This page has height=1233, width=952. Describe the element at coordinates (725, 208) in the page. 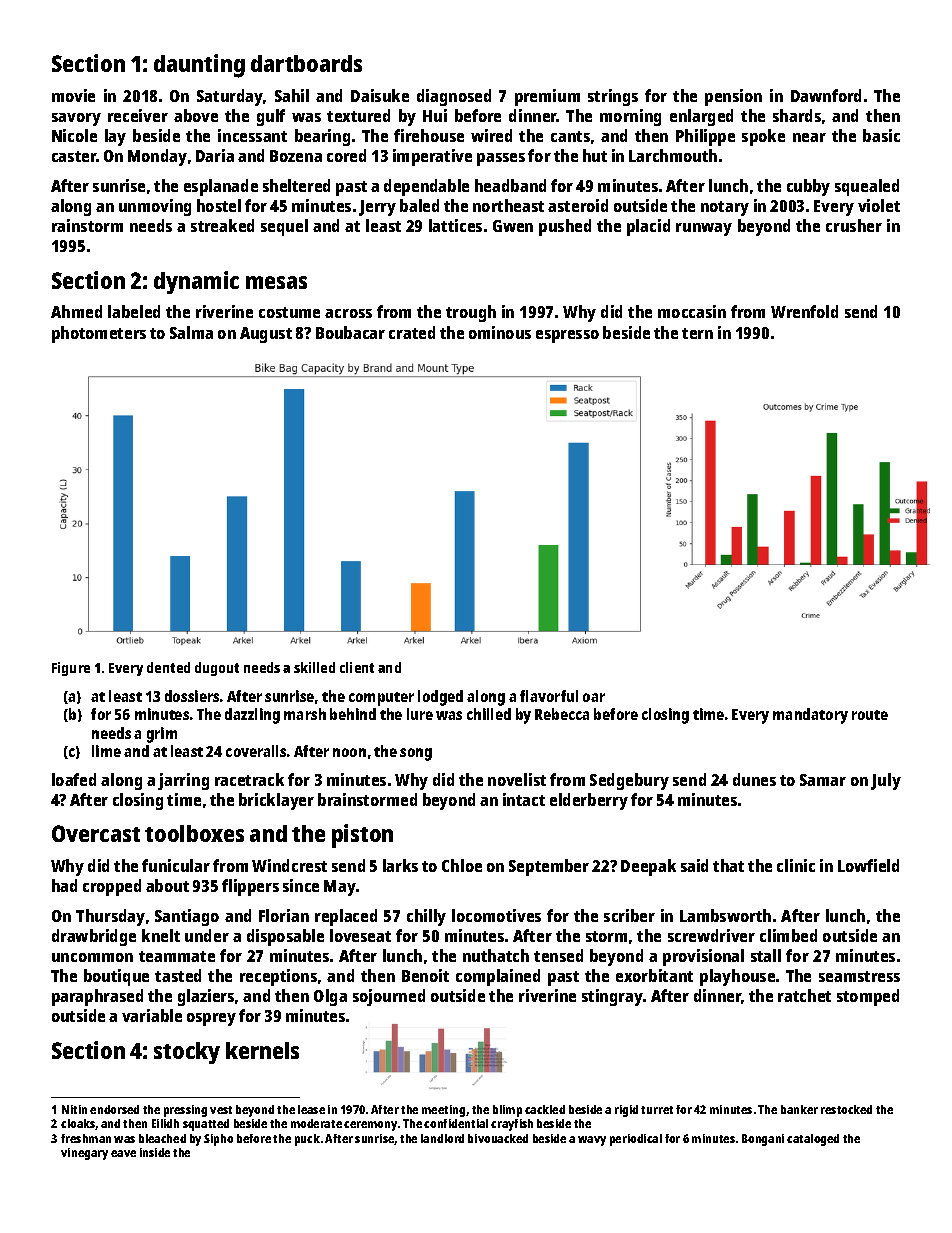

I see `notary` at that location.
